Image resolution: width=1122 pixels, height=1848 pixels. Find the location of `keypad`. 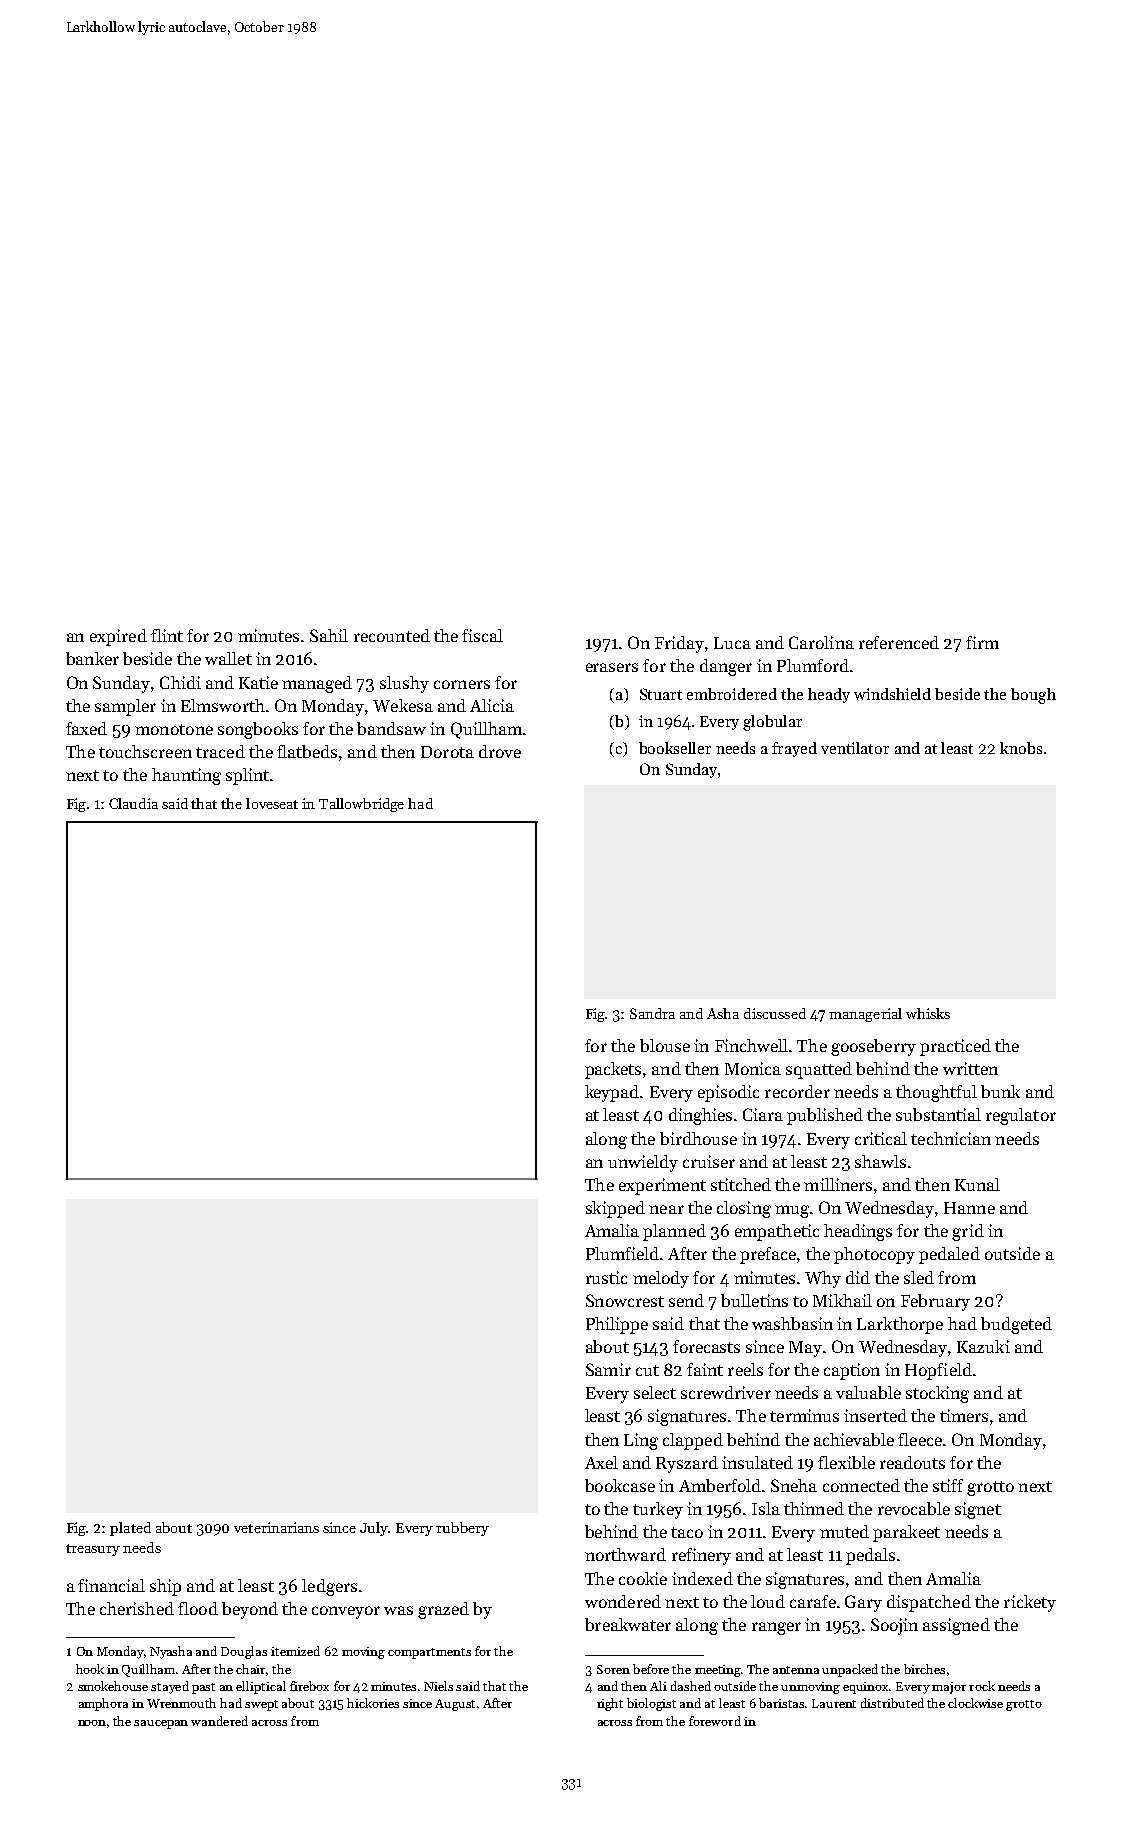

keypad is located at coordinates (612, 1093).
